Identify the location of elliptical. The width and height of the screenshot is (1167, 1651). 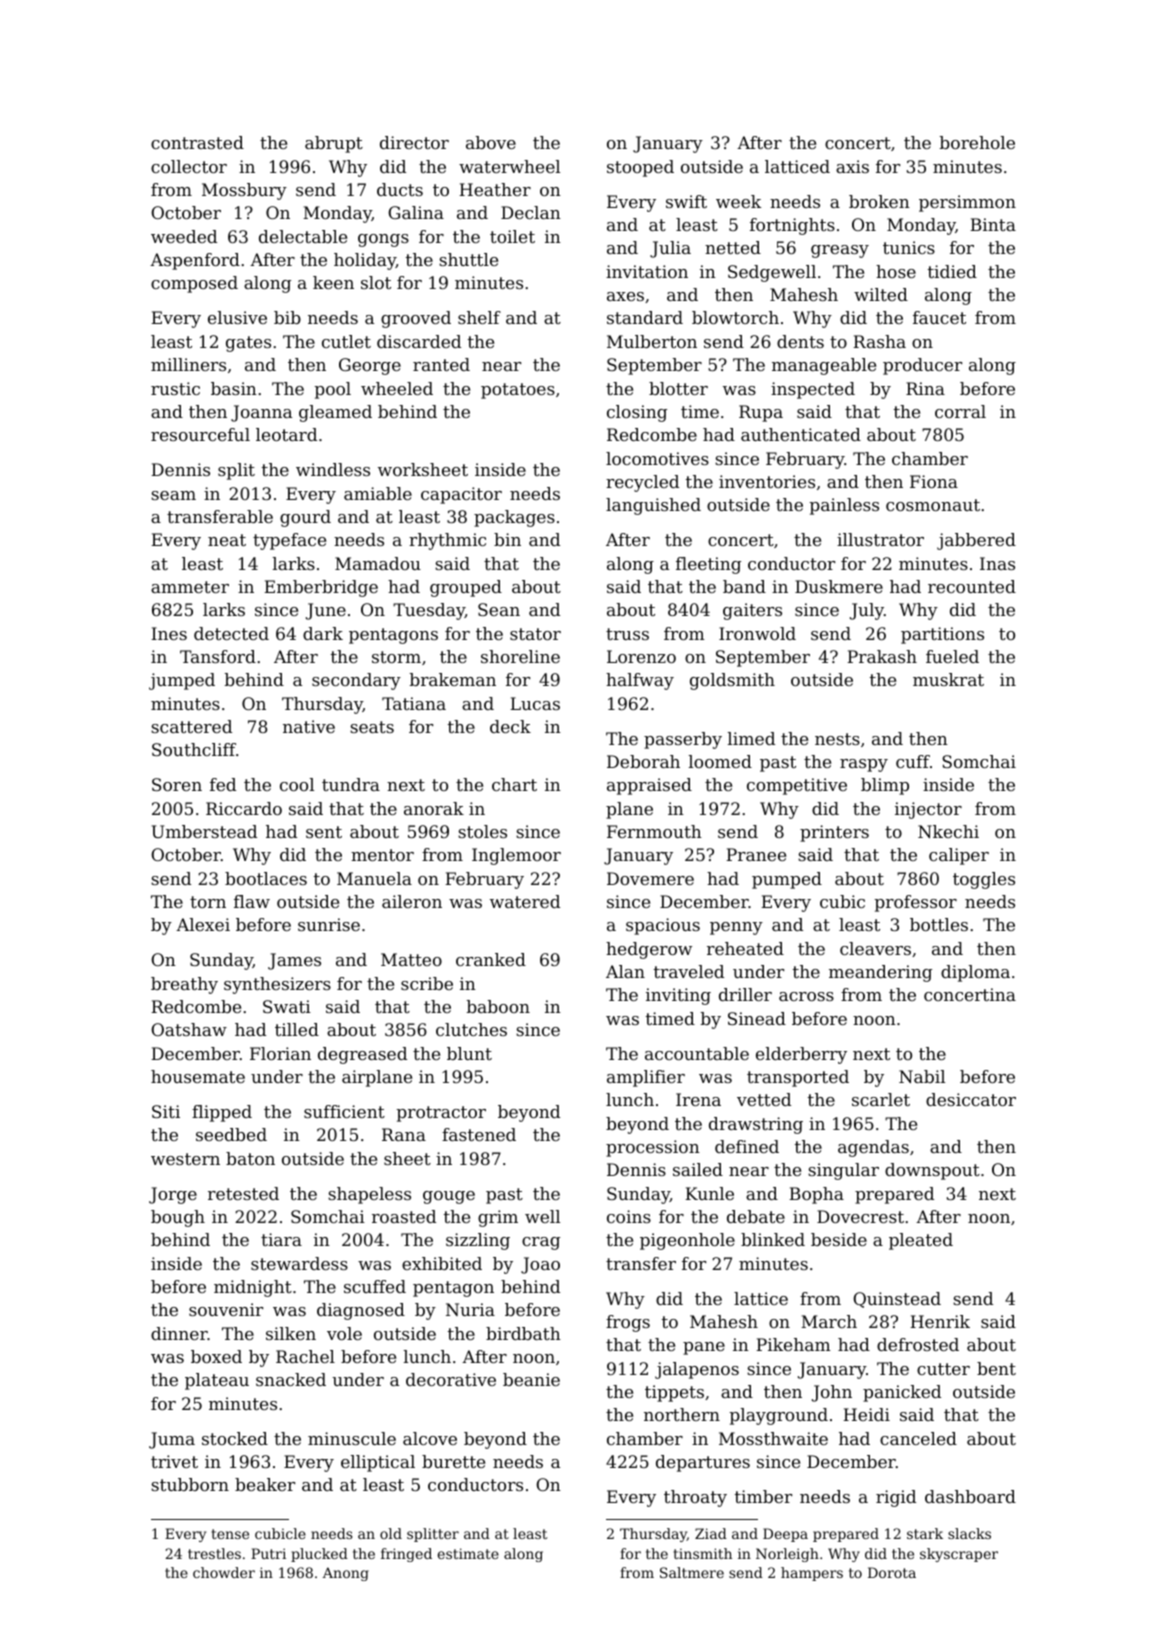
(378, 1463).
